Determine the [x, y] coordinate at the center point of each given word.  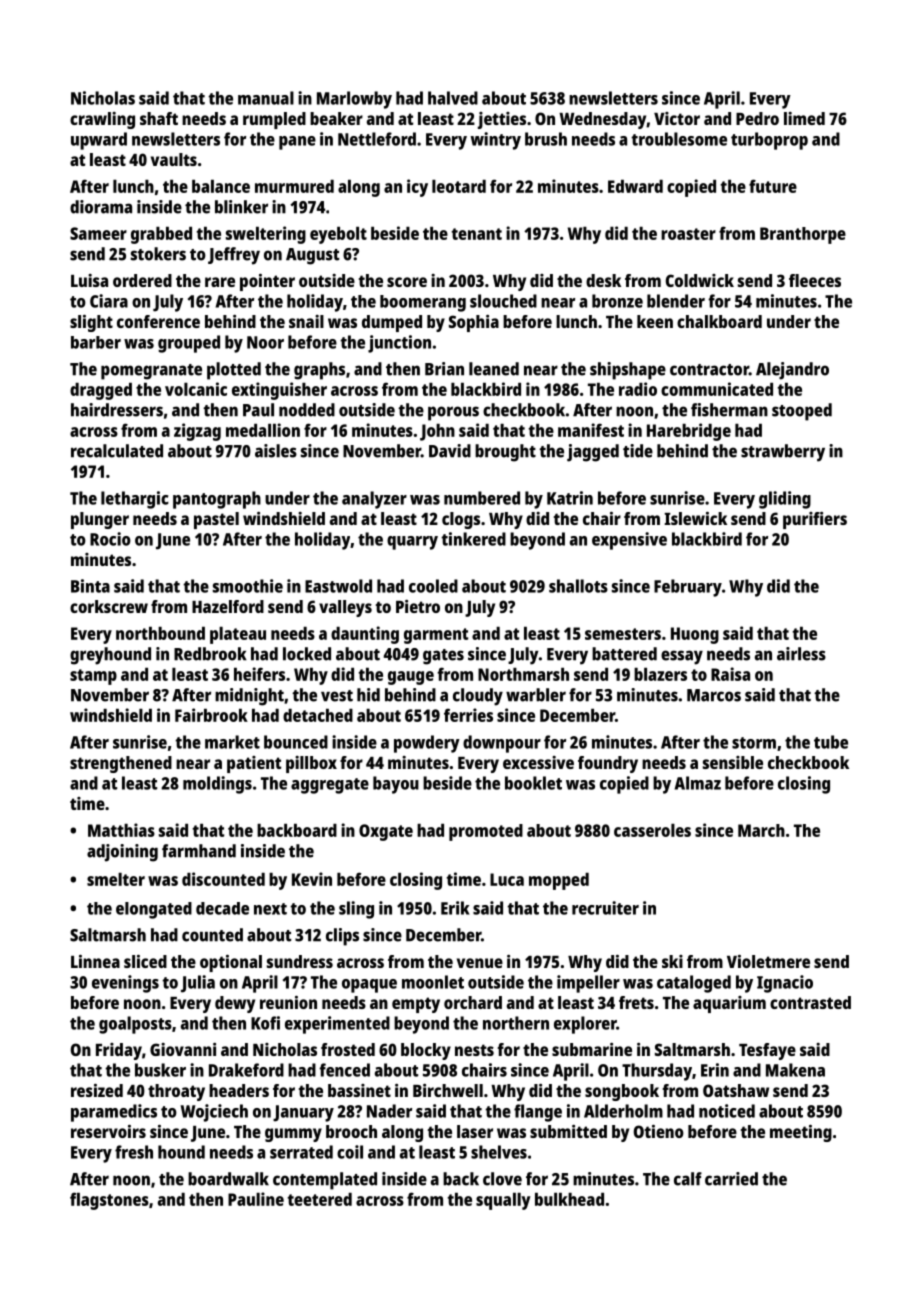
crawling [102, 120]
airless [801, 654]
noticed [727, 1111]
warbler [536, 695]
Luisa [89, 280]
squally [503, 1201]
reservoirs [108, 1131]
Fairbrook [211, 715]
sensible [733, 762]
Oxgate [386, 832]
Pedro [757, 118]
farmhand [199, 851]
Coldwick [700, 280]
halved [453, 98]
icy [417, 188]
